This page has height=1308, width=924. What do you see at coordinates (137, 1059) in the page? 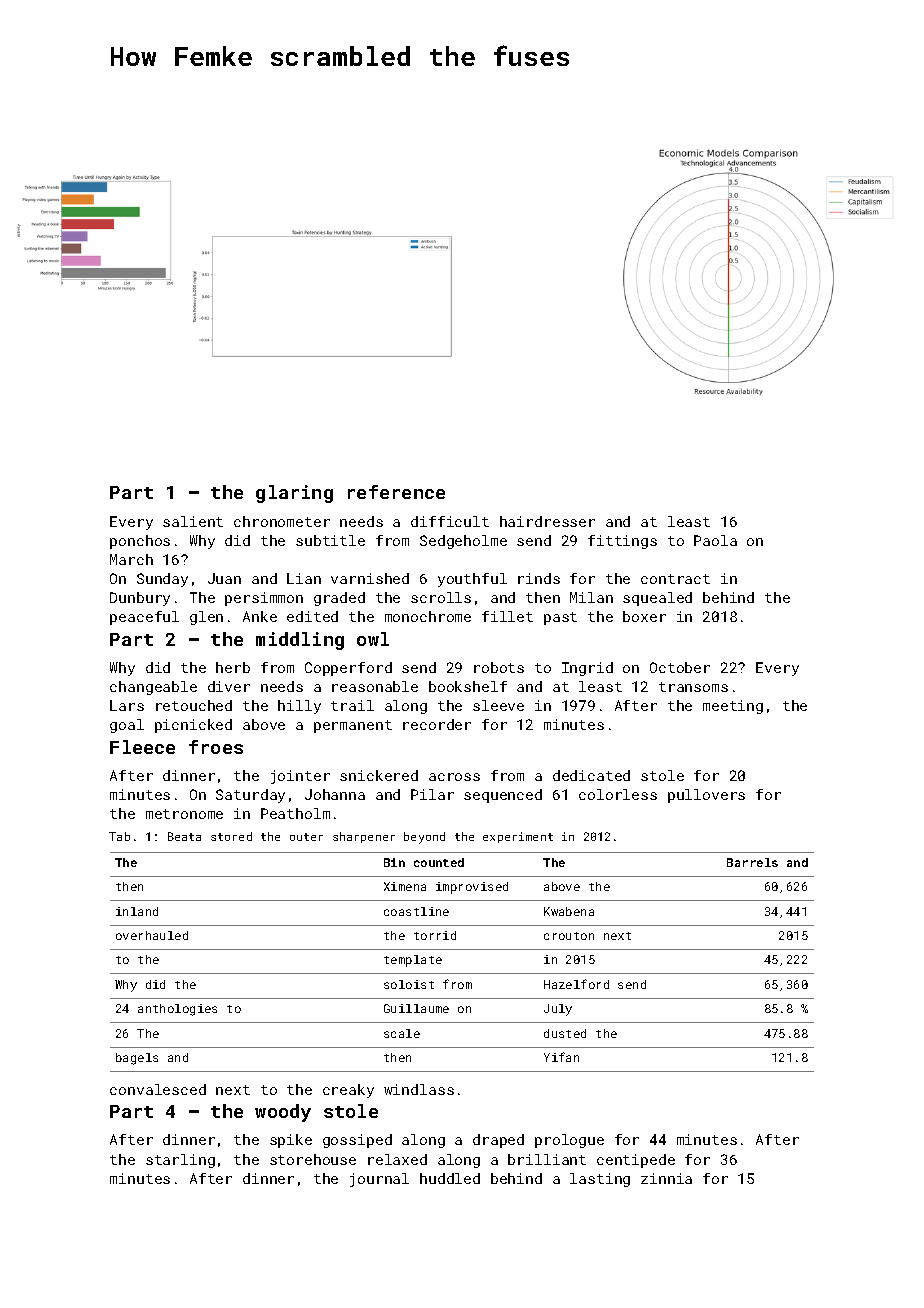
I see `bagels` at bounding box center [137, 1059].
